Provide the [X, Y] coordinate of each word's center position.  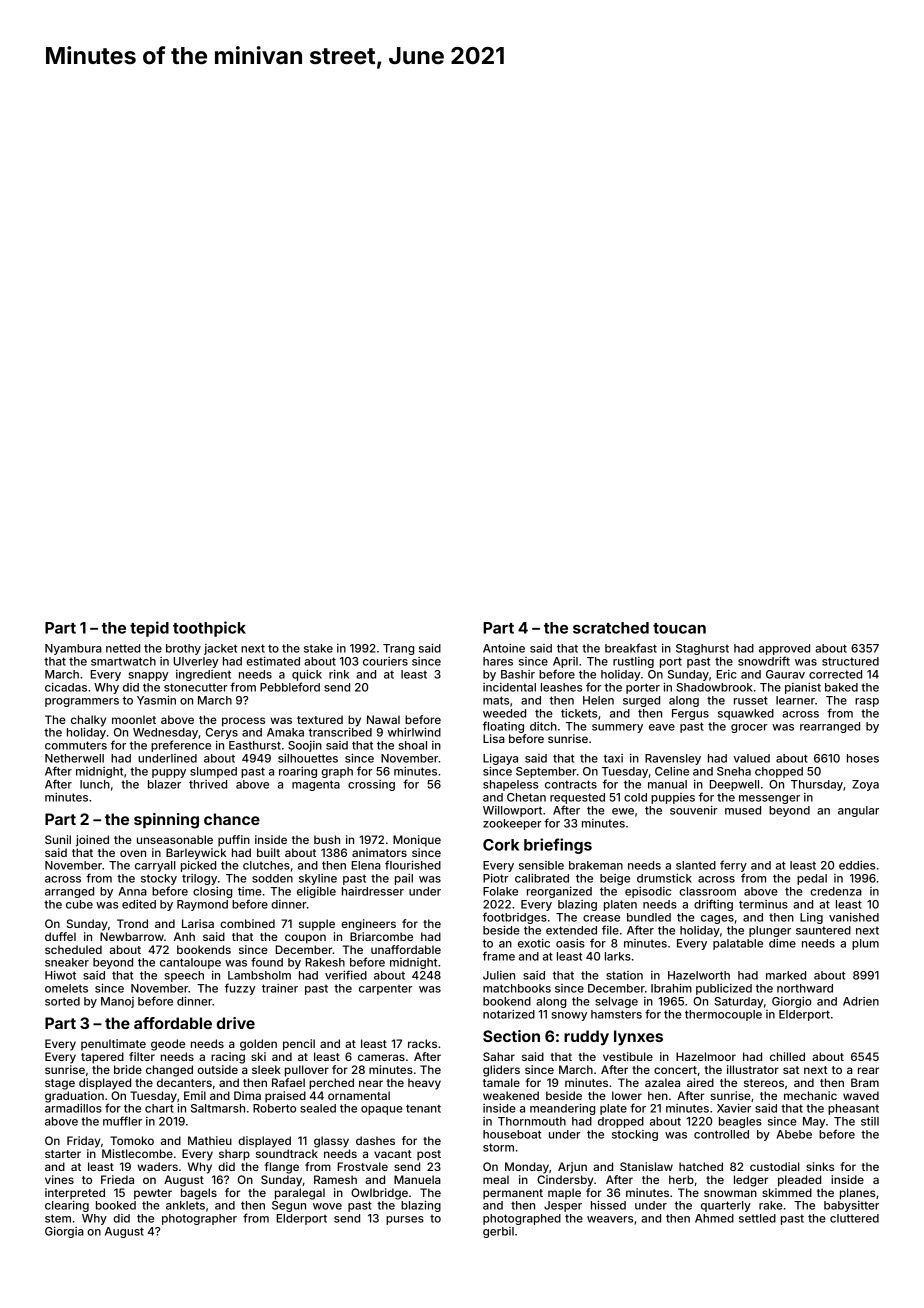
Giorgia [64, 1232]
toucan [679, 628]
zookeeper [512, 824]
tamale [501, 1082]
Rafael [288, 1082]
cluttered [854, 1218]
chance [232, 819]
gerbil [498, 1232]
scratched [611, 628]
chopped [779, 772]
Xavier [734, 1108]
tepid [149, 629]
